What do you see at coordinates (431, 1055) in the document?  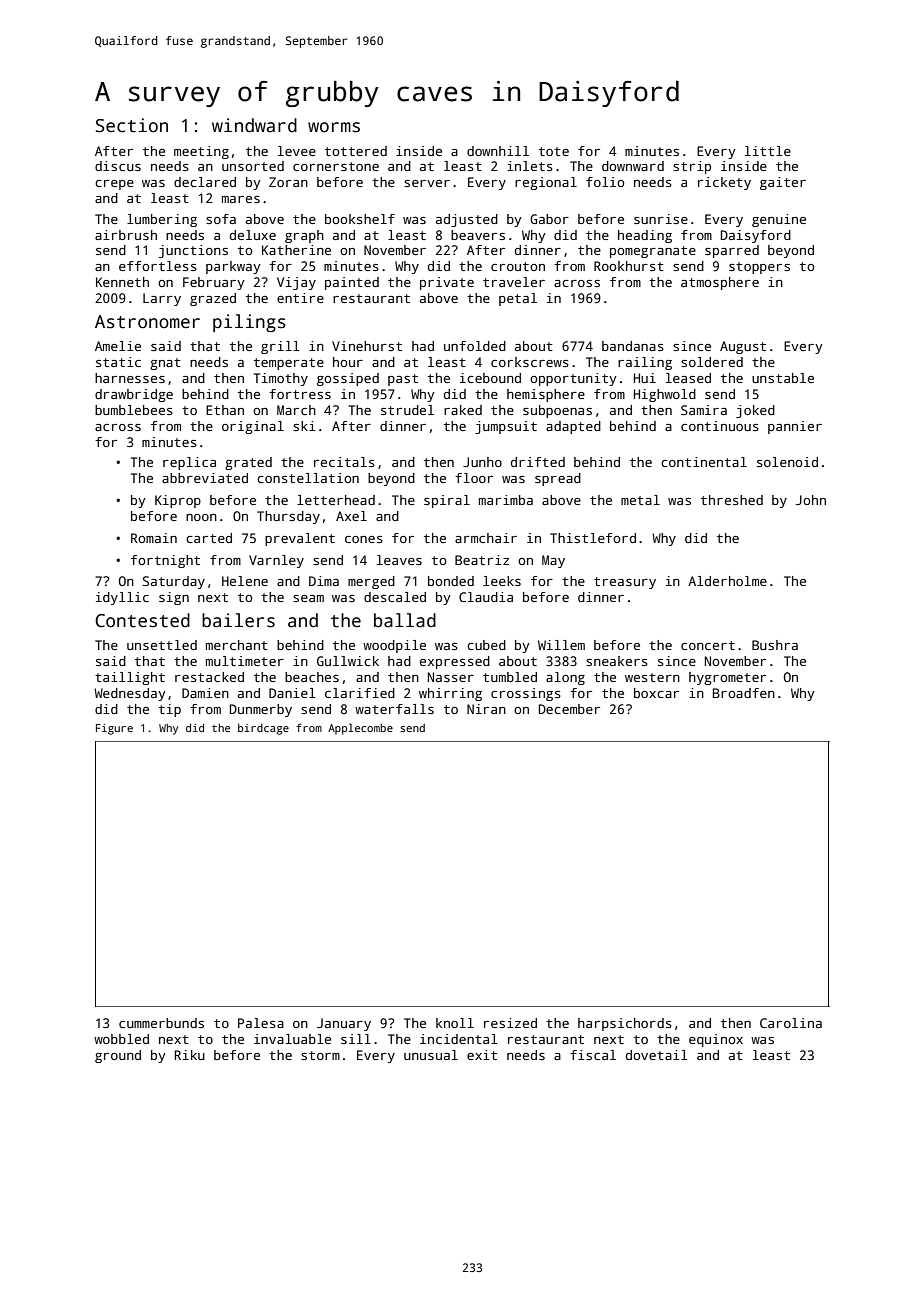 I see `unusual` at bounding box center [431, 1055].
